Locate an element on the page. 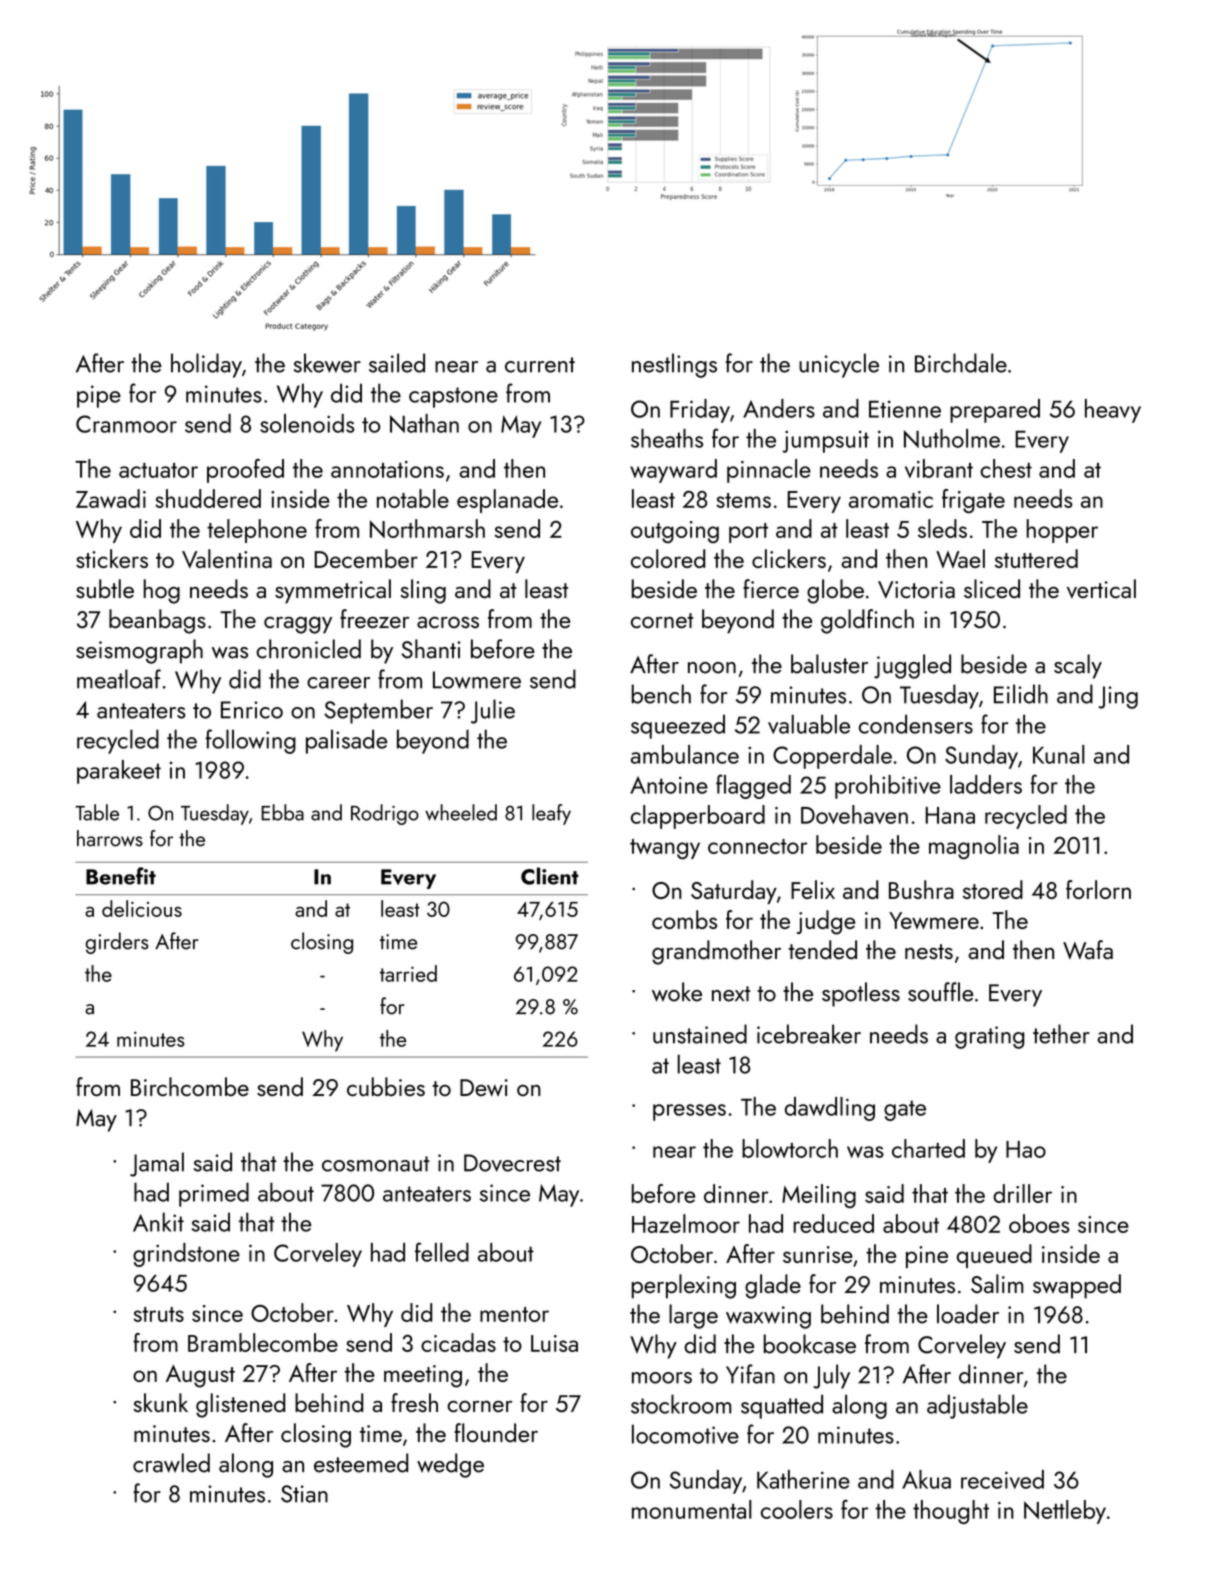  flounder is located at coordinates (496, 1433).
